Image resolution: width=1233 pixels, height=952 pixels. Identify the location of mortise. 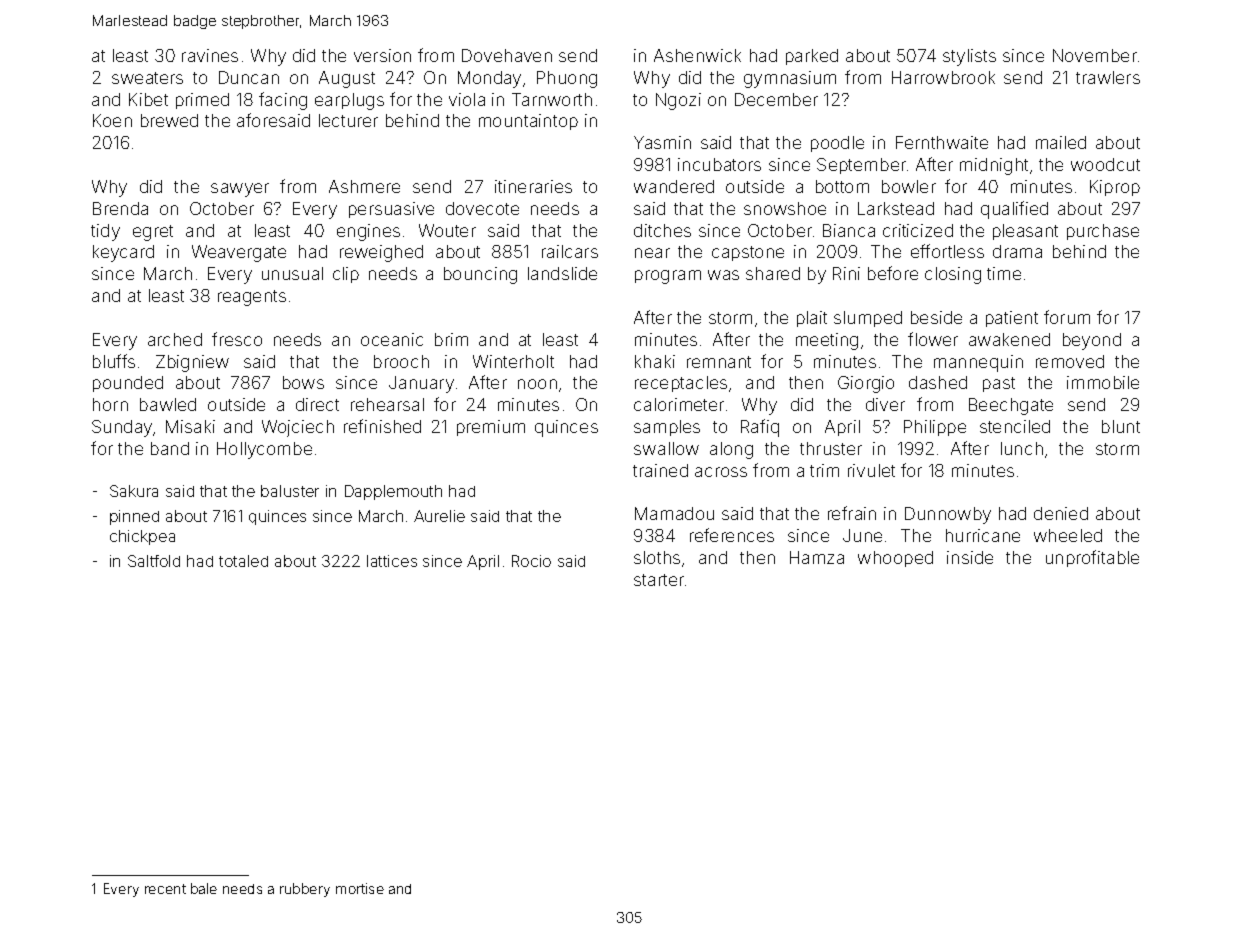
(360, 888).
